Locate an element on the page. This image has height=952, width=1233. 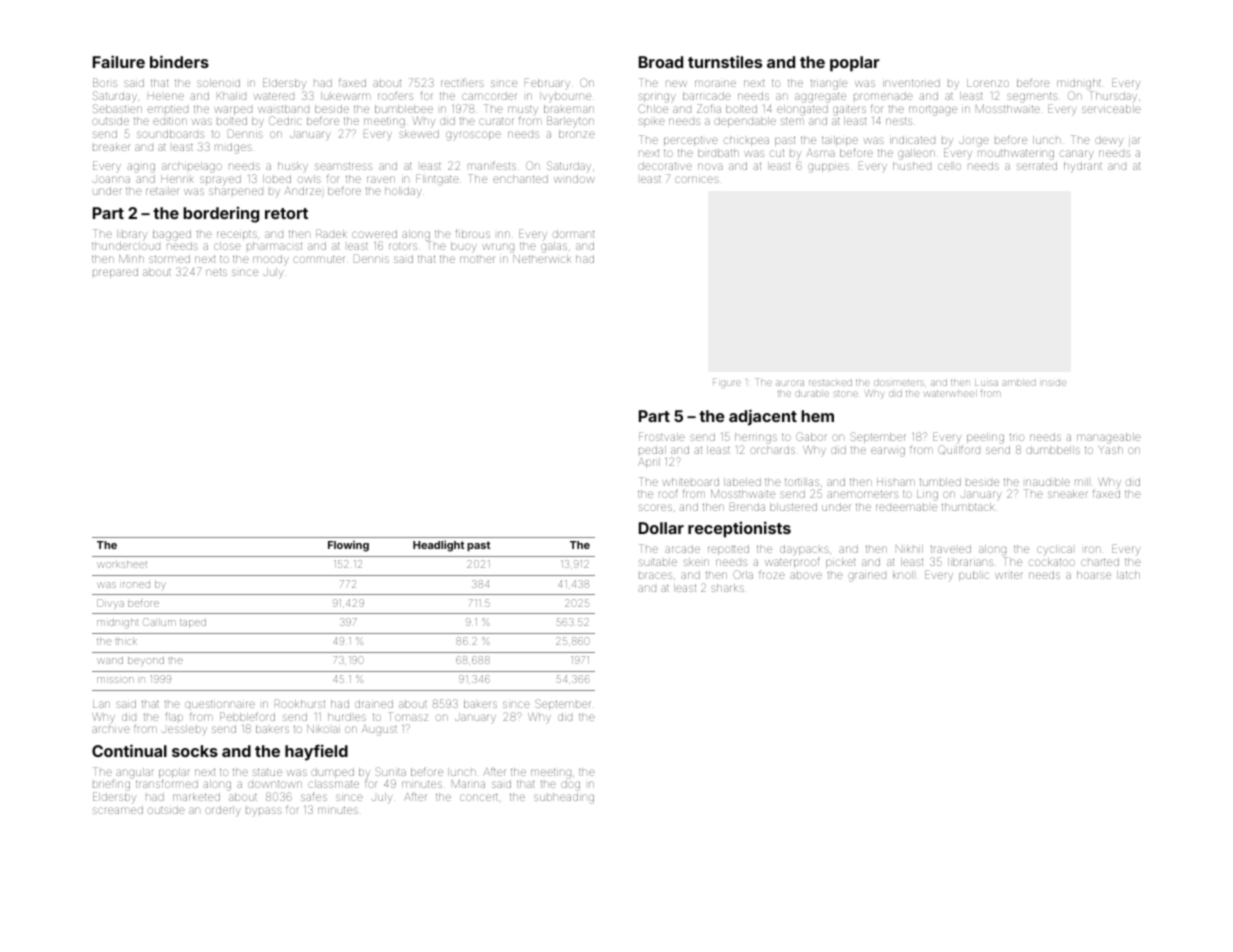
February is located at coordinates (547, 83).
